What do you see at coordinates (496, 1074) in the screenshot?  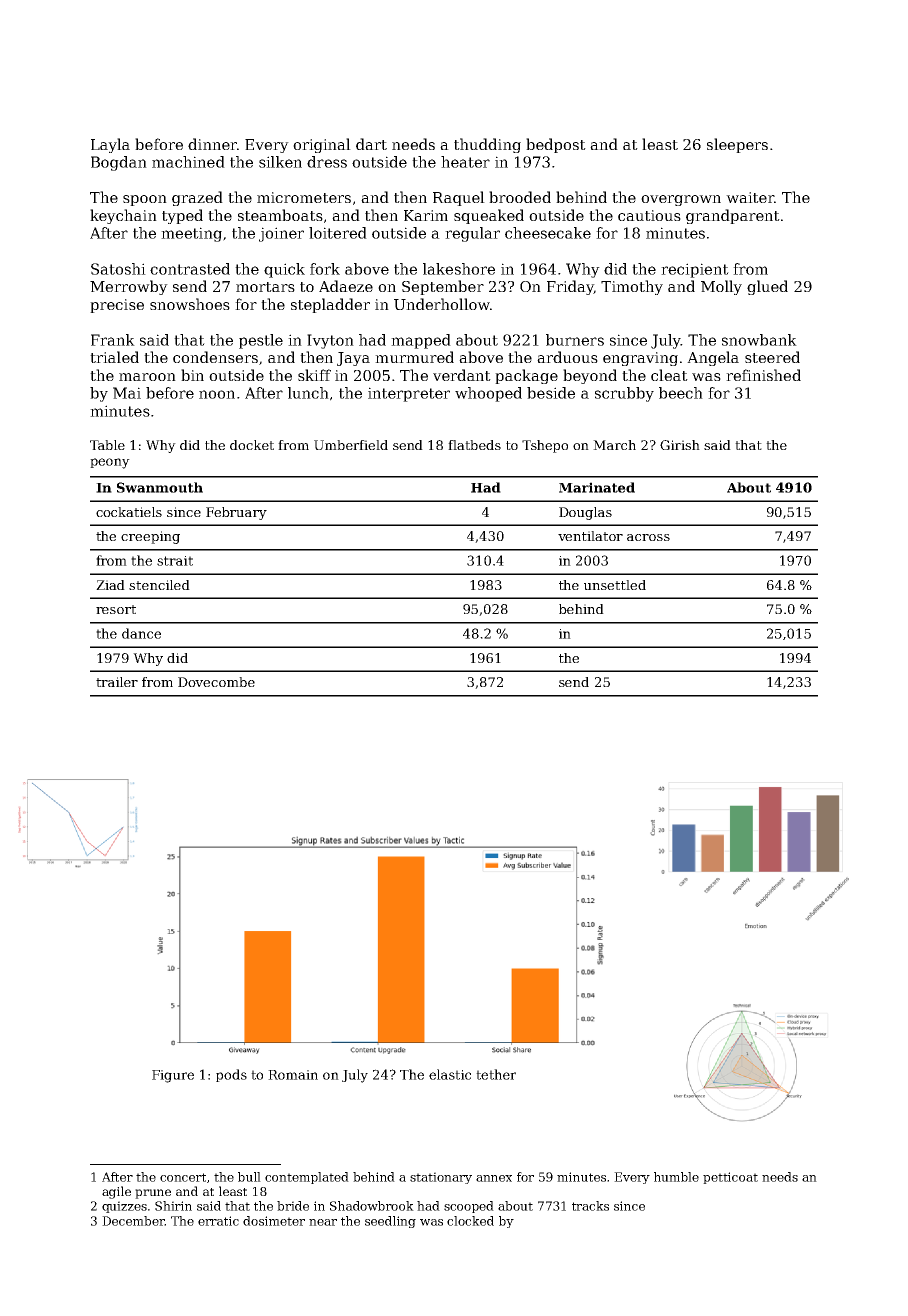 I see `tether` at bounding box center [496, 1074].
